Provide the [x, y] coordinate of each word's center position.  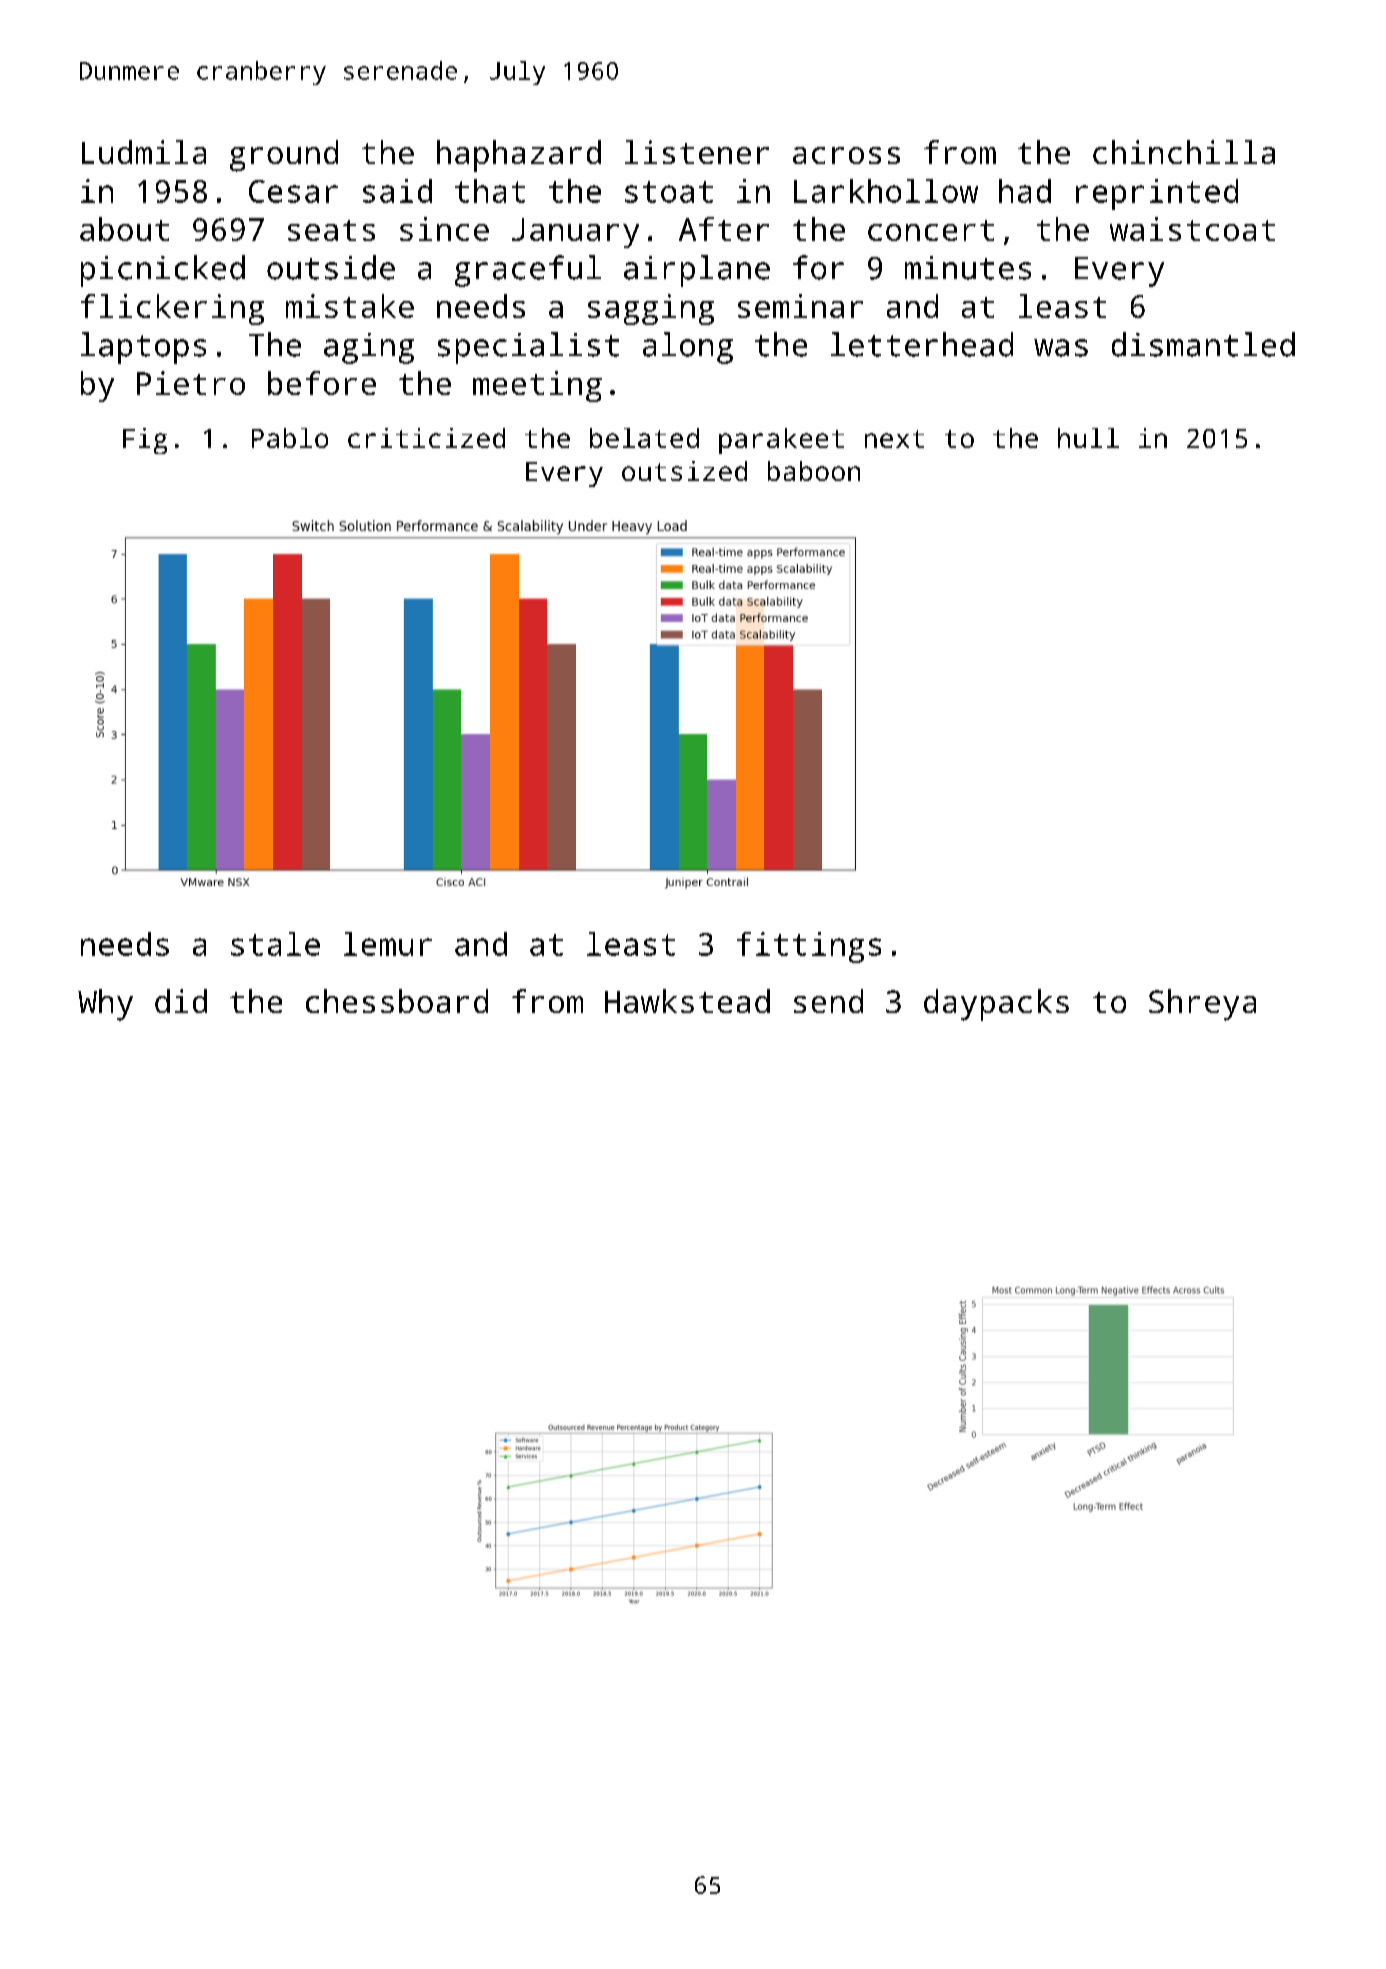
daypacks [996, 1005]
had [1025, 191]
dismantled [1203, 344]
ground [284, 156]
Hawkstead [687, 1001]
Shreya [1202, 1005]
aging [369, 348]
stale [275, 944]
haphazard [519, 156]
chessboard [397, 1001]
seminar [800, 306]
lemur [388, 944]
